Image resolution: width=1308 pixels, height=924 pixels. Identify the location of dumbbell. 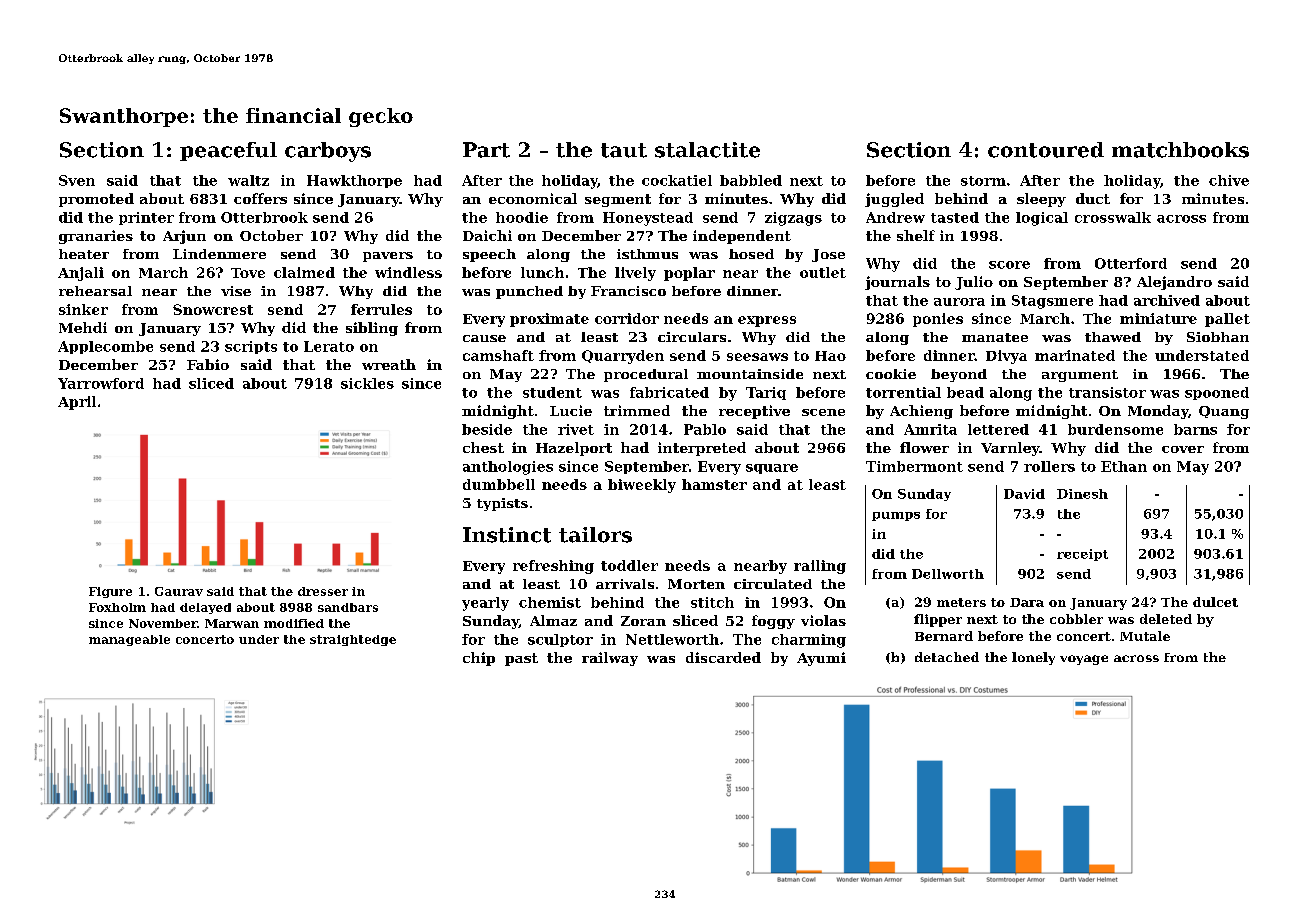
(499, 484).
